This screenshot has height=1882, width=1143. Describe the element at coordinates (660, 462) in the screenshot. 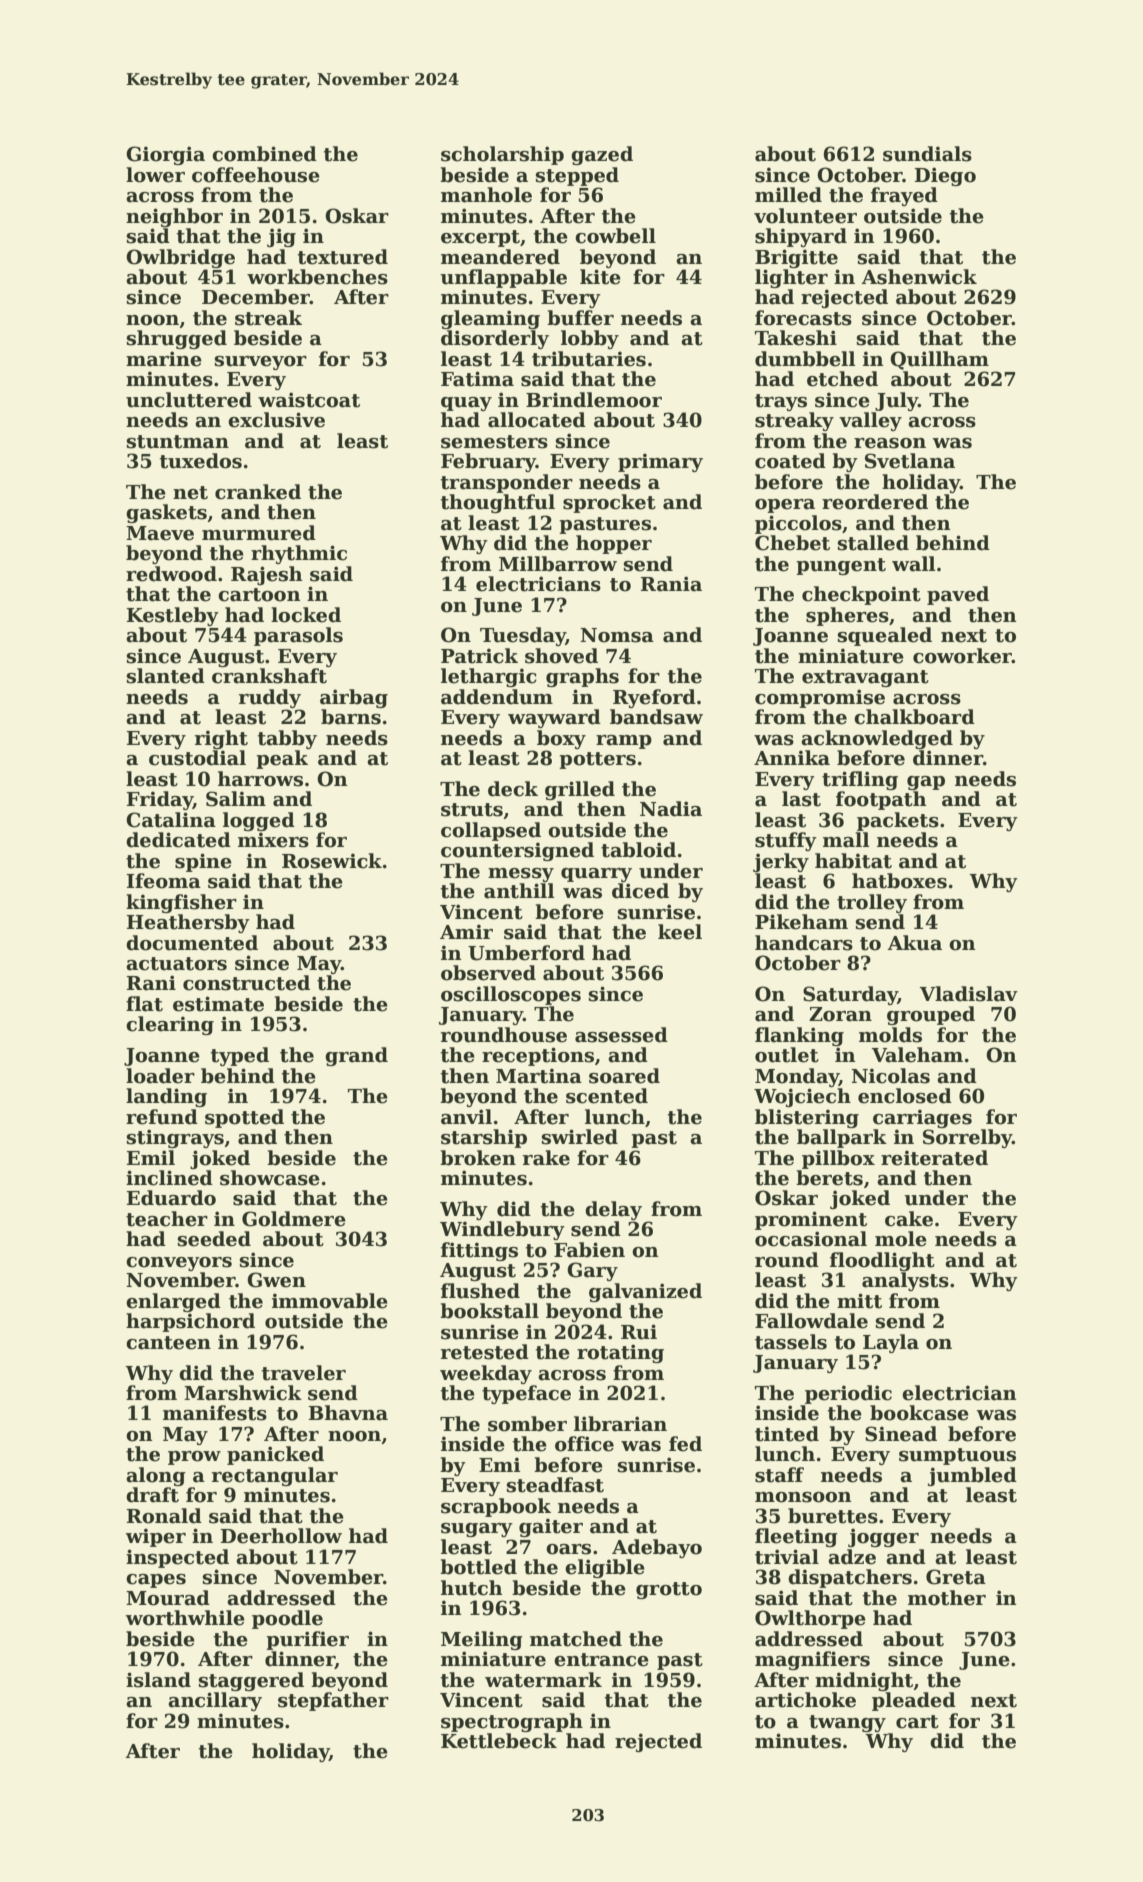

I see `primary` at that location.
